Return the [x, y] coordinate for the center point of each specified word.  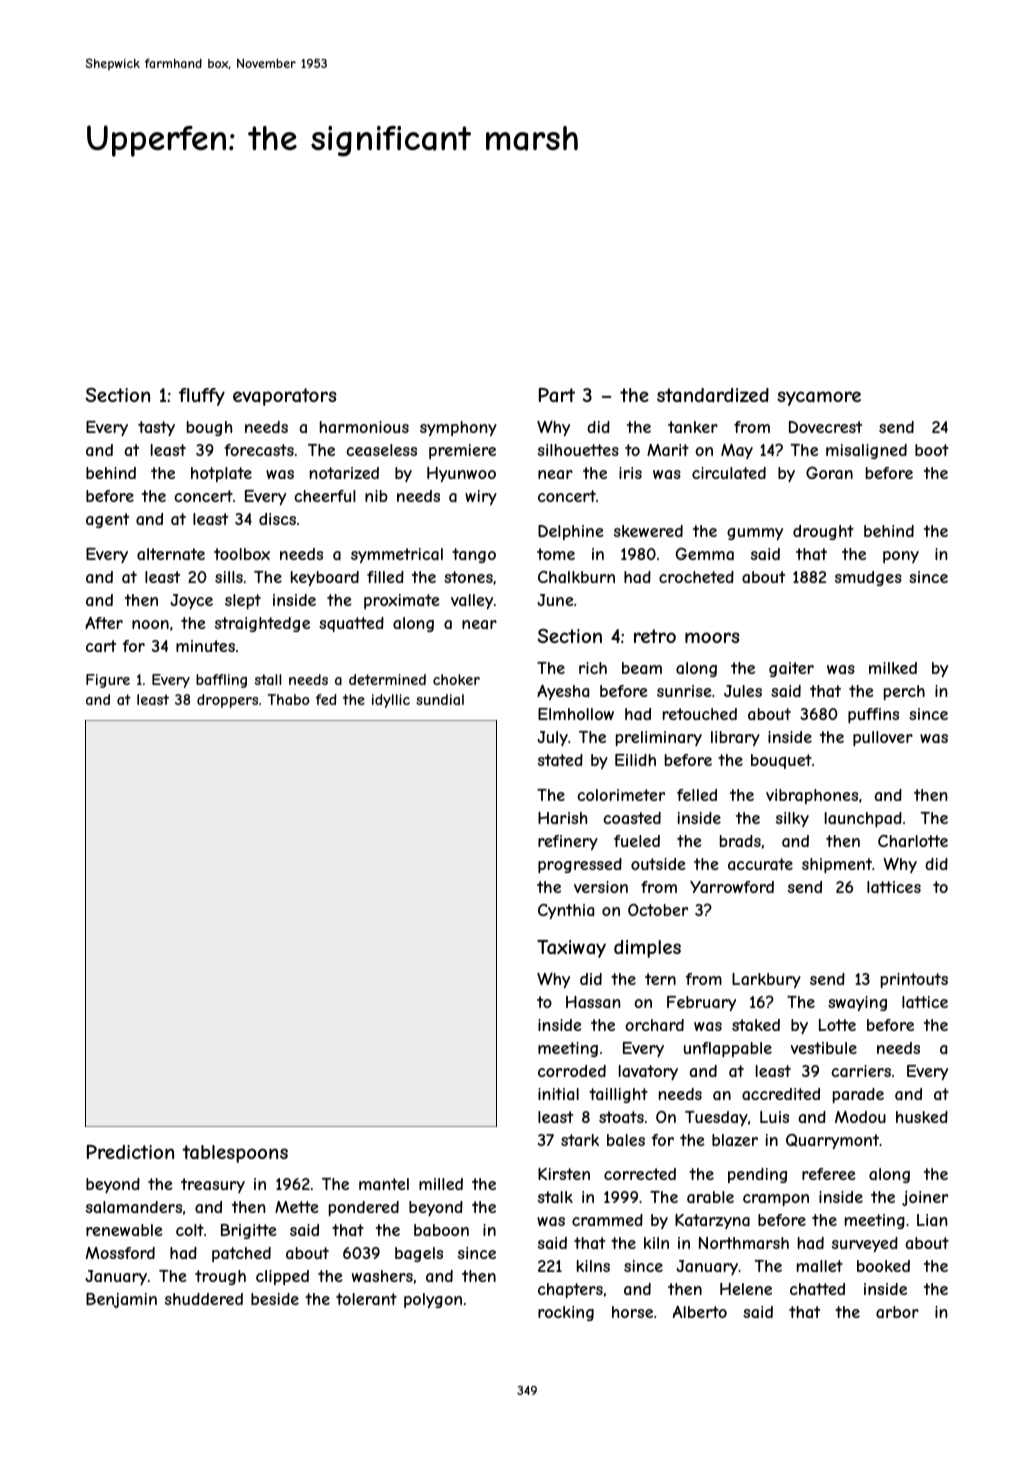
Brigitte [249, 1231]
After [104, 622]
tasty [156, 428]
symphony [458, 428]
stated [560, 760]
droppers [227, 701]
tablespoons [235, 1154]
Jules [743, 691]
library [735, 738]
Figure [108, 681]
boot [932, 450]
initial [558, 1094]
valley [472, 602]
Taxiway [571, 949]
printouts [914, 980]
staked [756, 1025]
